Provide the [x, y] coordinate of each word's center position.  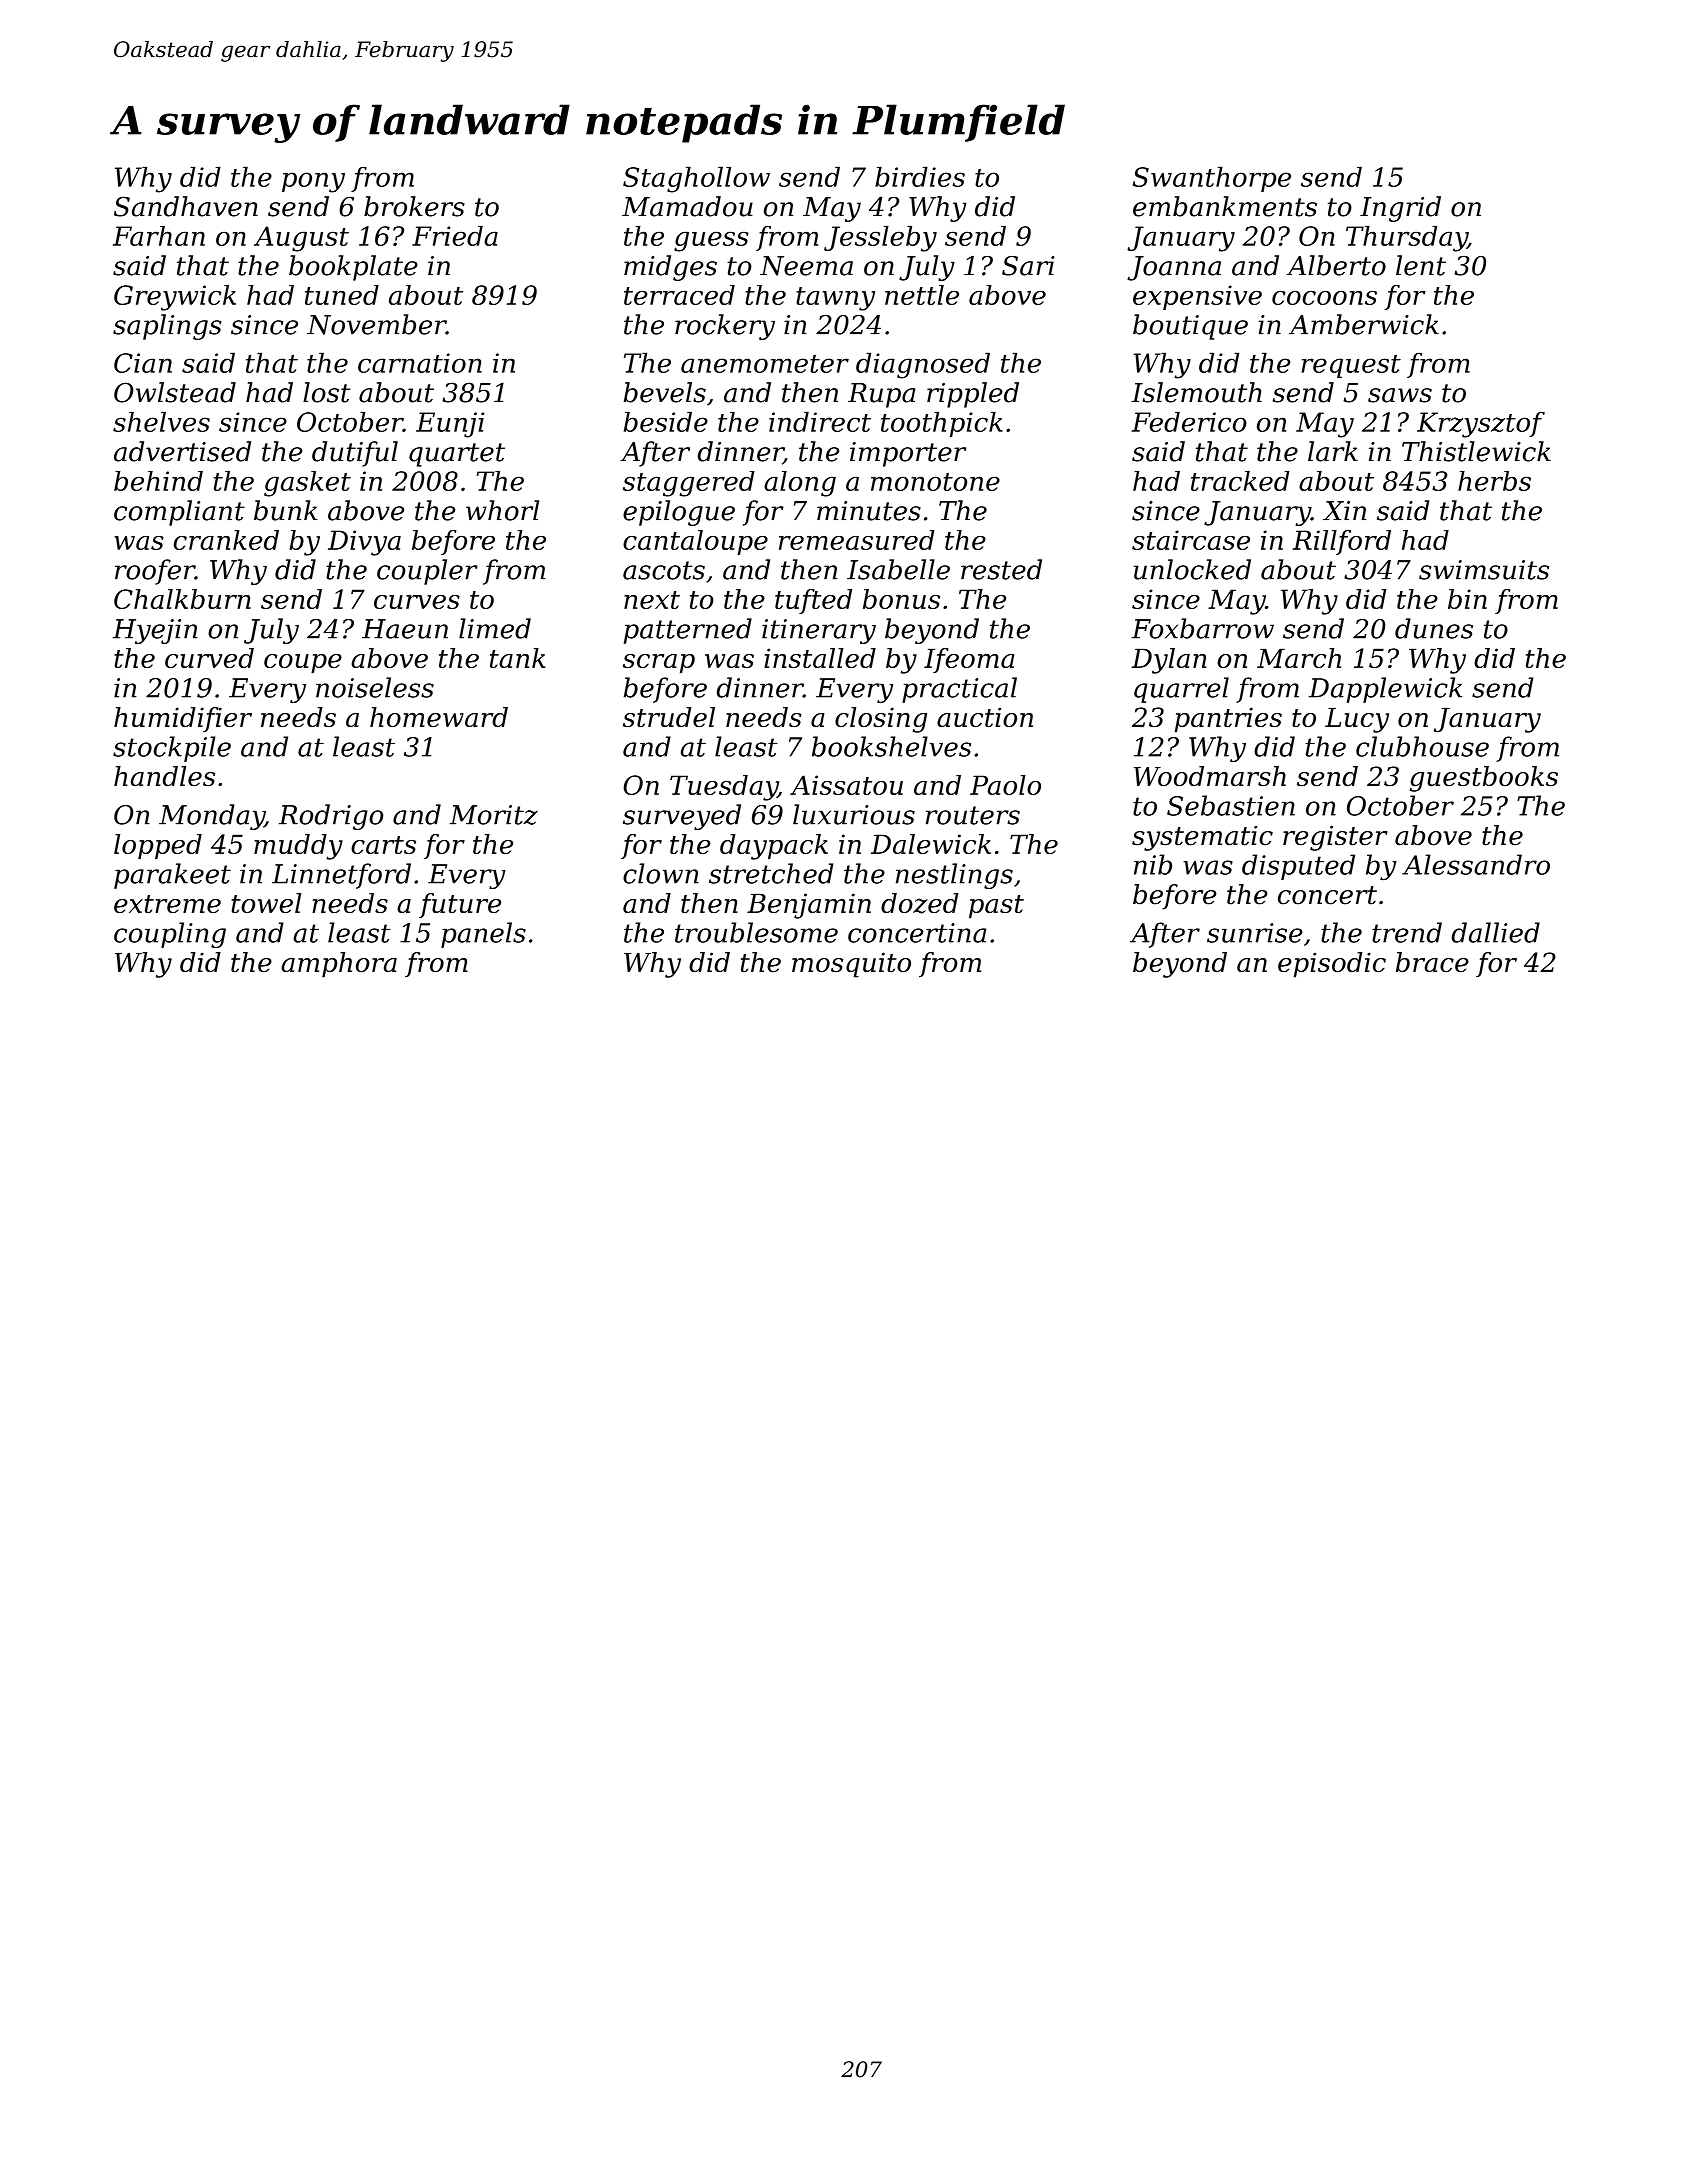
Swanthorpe [1212, 179]
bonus [901, 599]
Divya [364, 543]
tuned [342, 295]
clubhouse [1422, 746]
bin [1467, 599]
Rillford [1341, 542]
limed [495, 628]
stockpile [172, 749]
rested [1001, 569]
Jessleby [880, 239]
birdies [920, 177]
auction [985, 717]
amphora [339, 965]
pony [313, 182]
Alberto [1336, 265]
